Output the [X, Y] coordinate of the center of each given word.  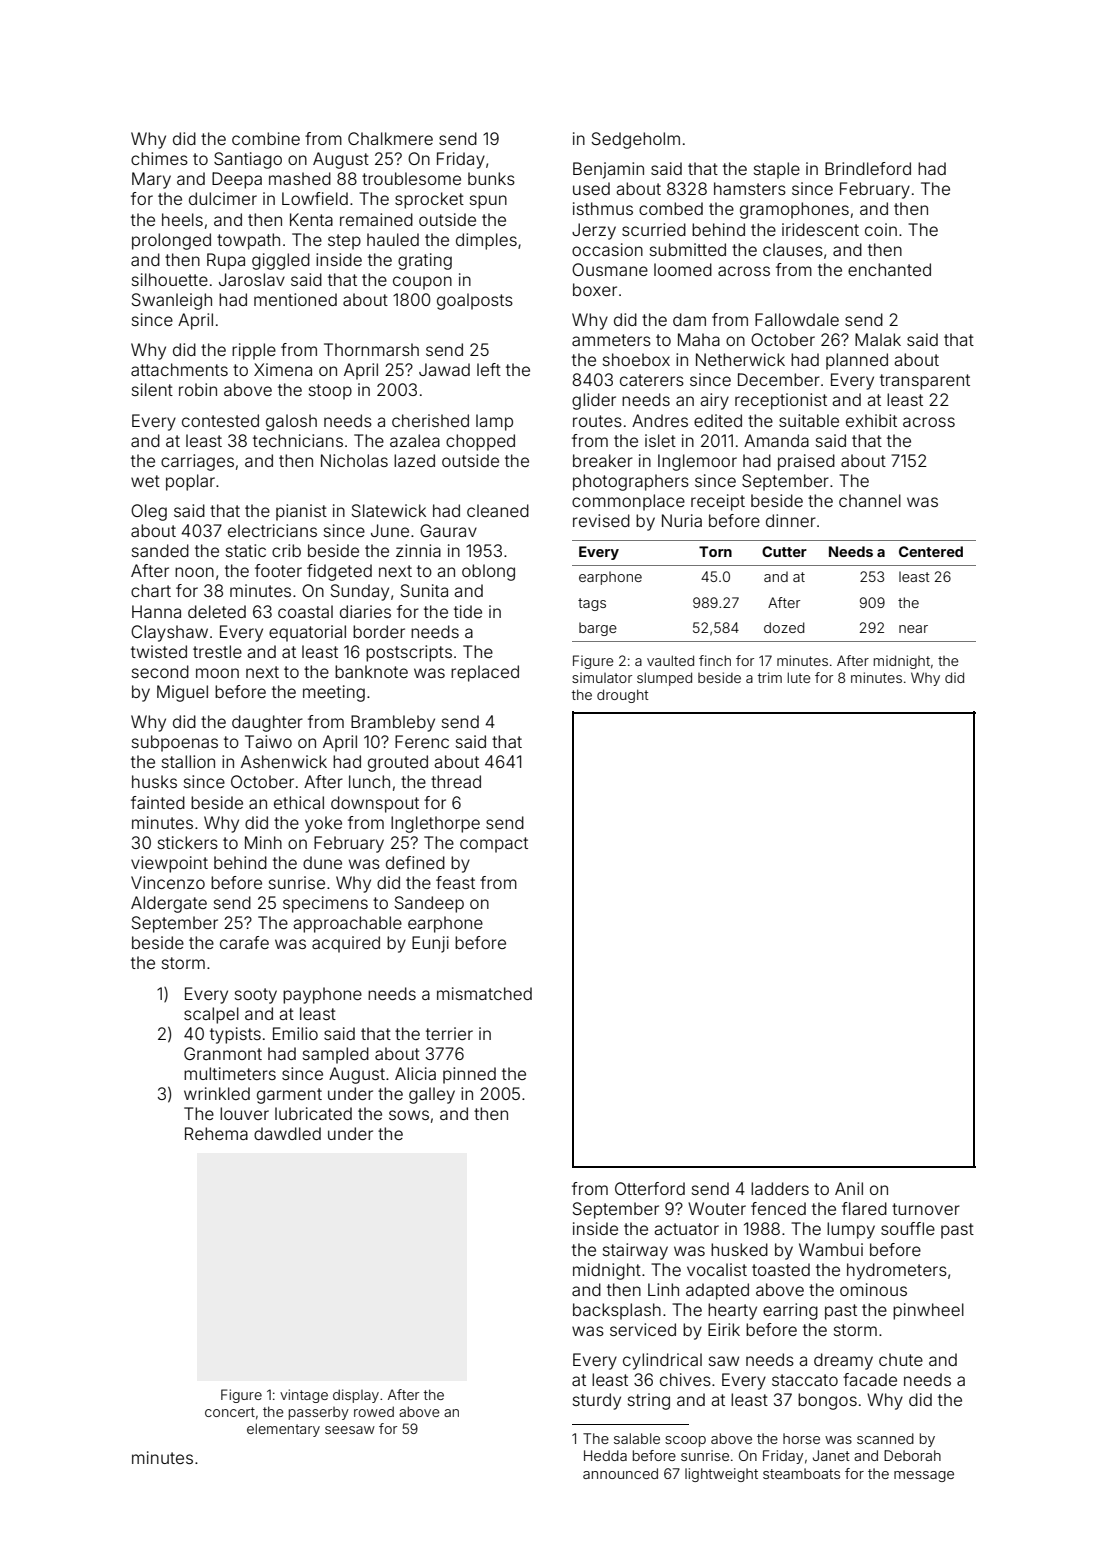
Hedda [605, 1455]
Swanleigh [172, 301]
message [924, 1476]
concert [230, 1412]
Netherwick [740, 359]
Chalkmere [390, 138]
